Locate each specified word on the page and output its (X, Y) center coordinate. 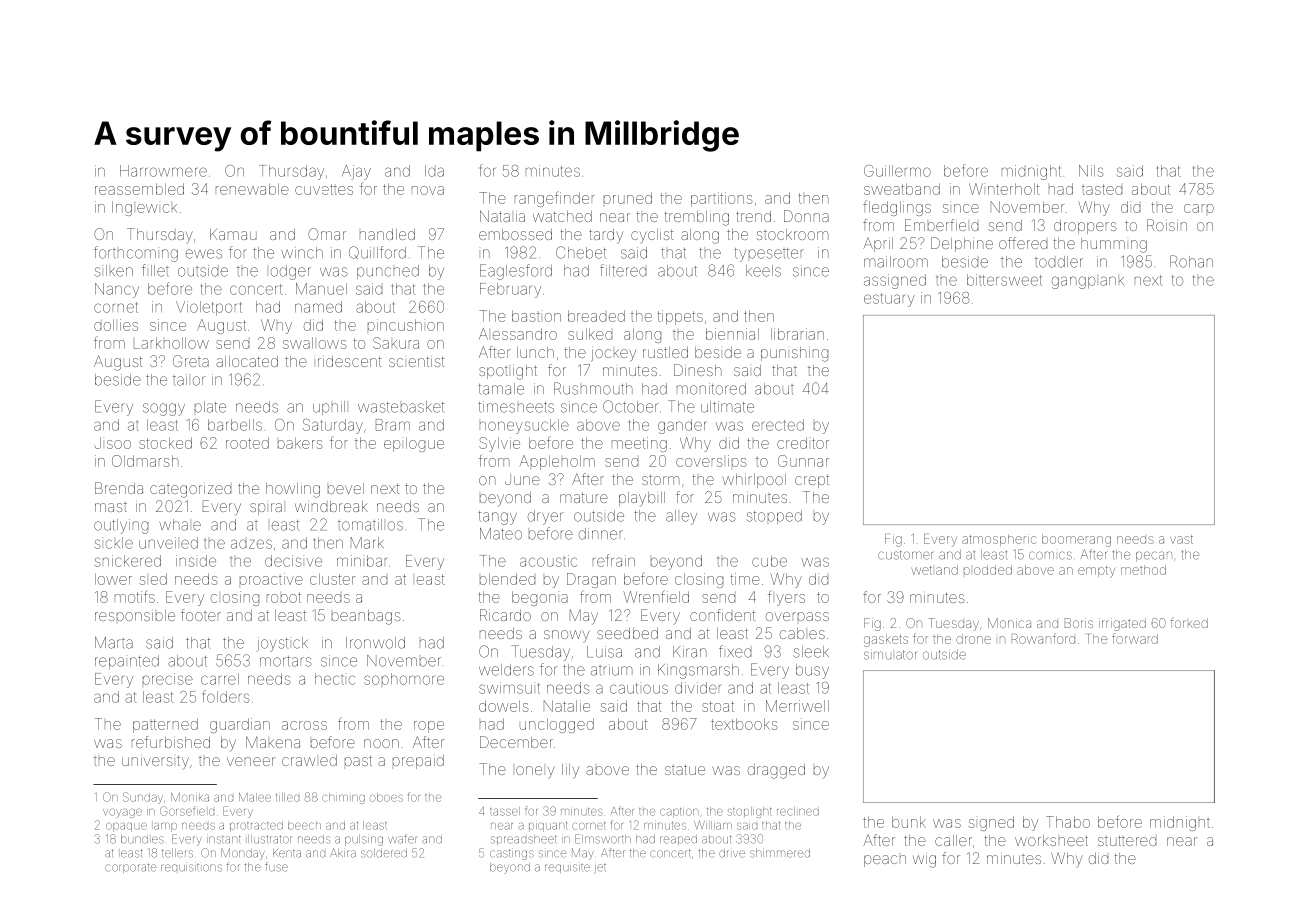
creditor (803, 443)
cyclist (652, 236)
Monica (1009, 623)
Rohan (1191, 261)
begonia (540, 598)
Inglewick (144, 208)
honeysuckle (524, 426)
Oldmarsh (145, 461)
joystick (282, 644)
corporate (130, 868)
